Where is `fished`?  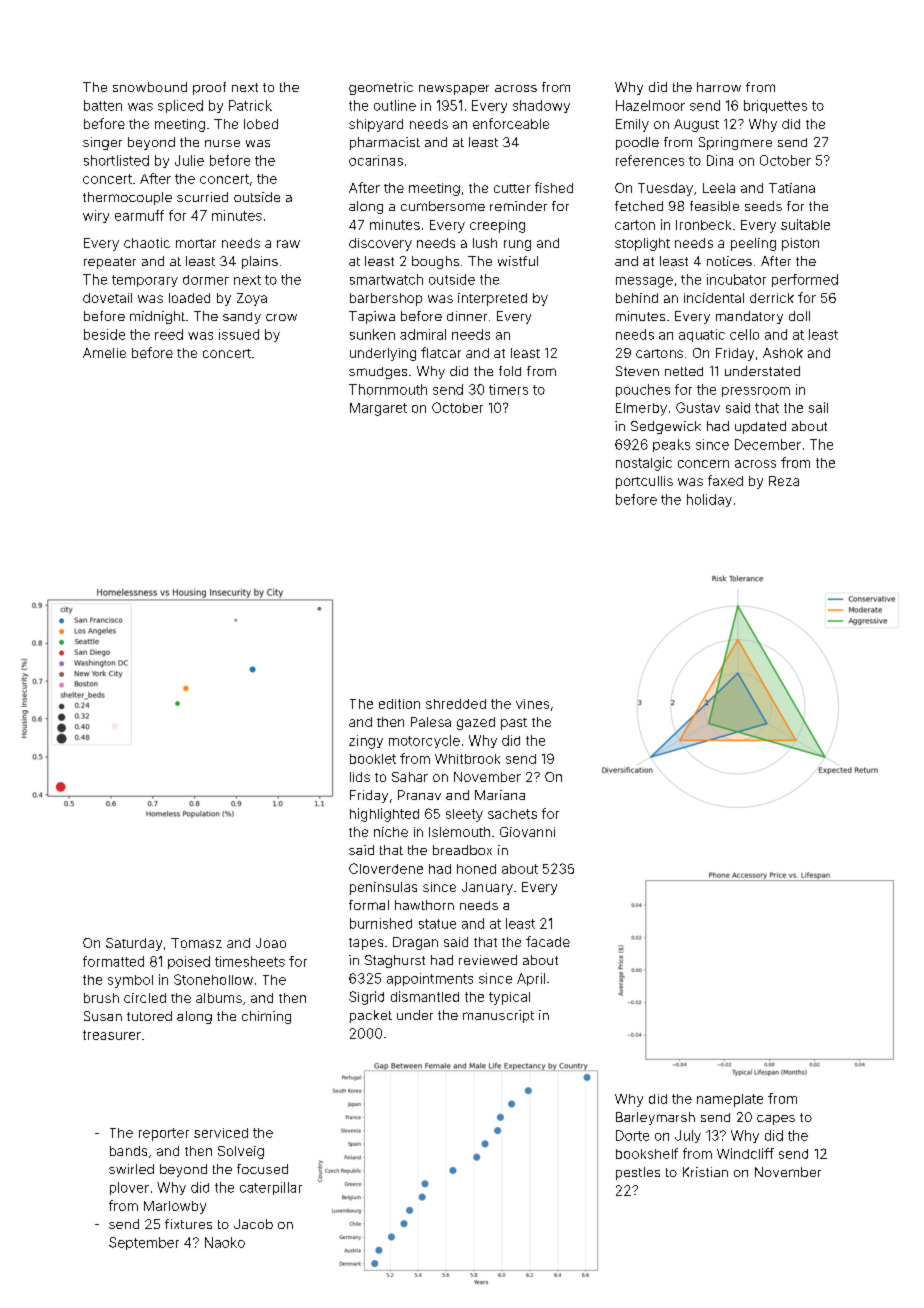 fished is located at coordinates (554, 187).
